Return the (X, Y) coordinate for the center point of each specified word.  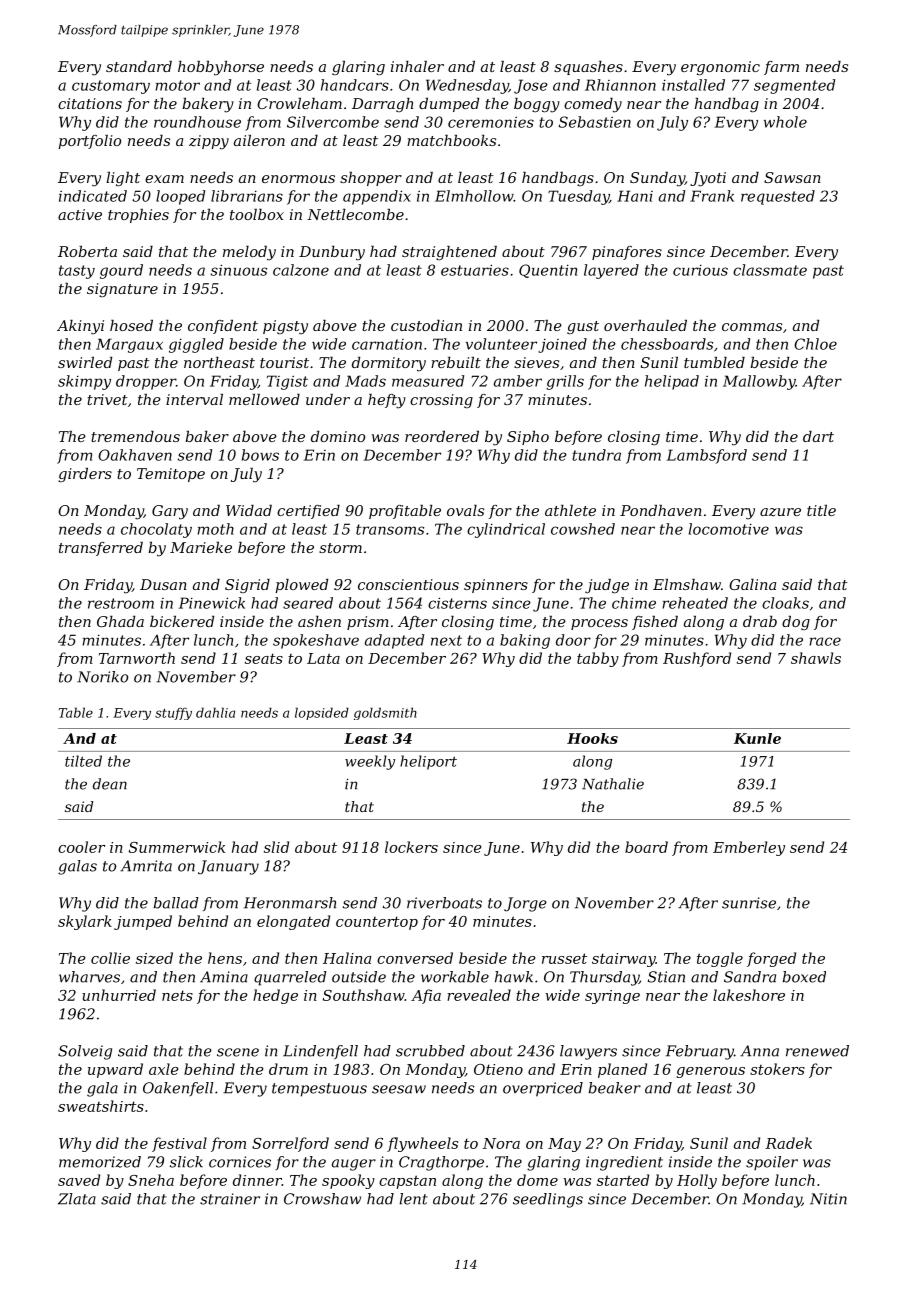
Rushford (697, 659)
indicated (93, 196)
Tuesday (578, 197)
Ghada (120, 621)
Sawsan (792, 177)
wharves (89, 977)
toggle (720, 959)
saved (79, 1180)
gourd (121, 271)
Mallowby (759, 382)
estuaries (475, 270)
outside (359, 977)
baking (525, 641)
